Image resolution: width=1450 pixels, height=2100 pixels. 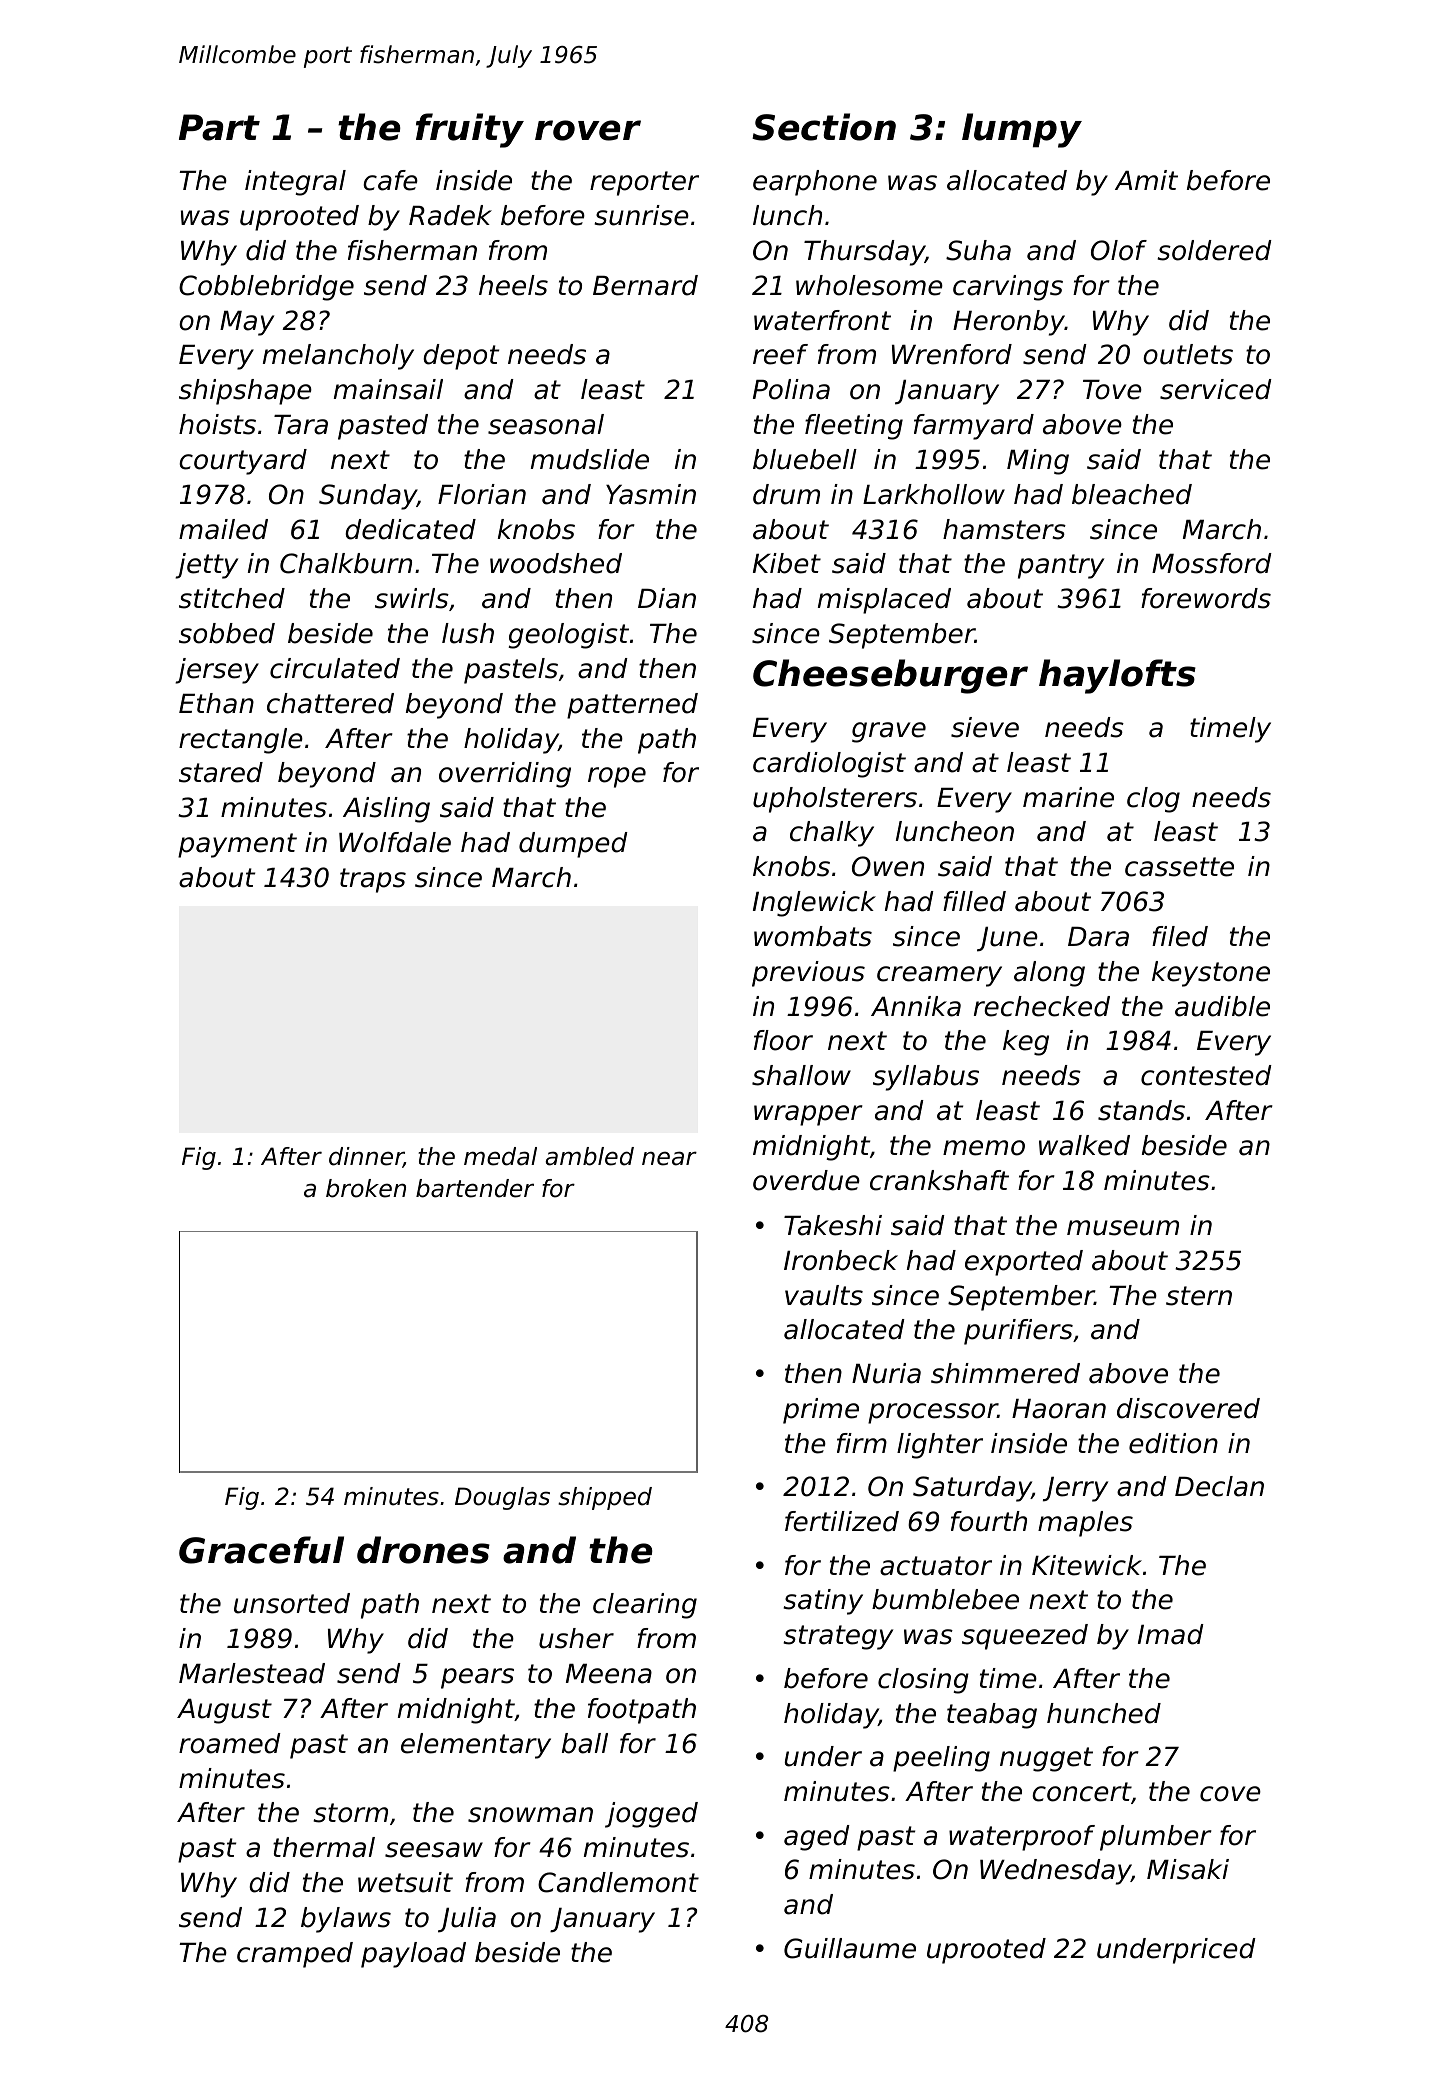 What do you see at coordinates (1117, 676) in the screenshot?
I see `haylofts` at bounding box center [1117, 676].
